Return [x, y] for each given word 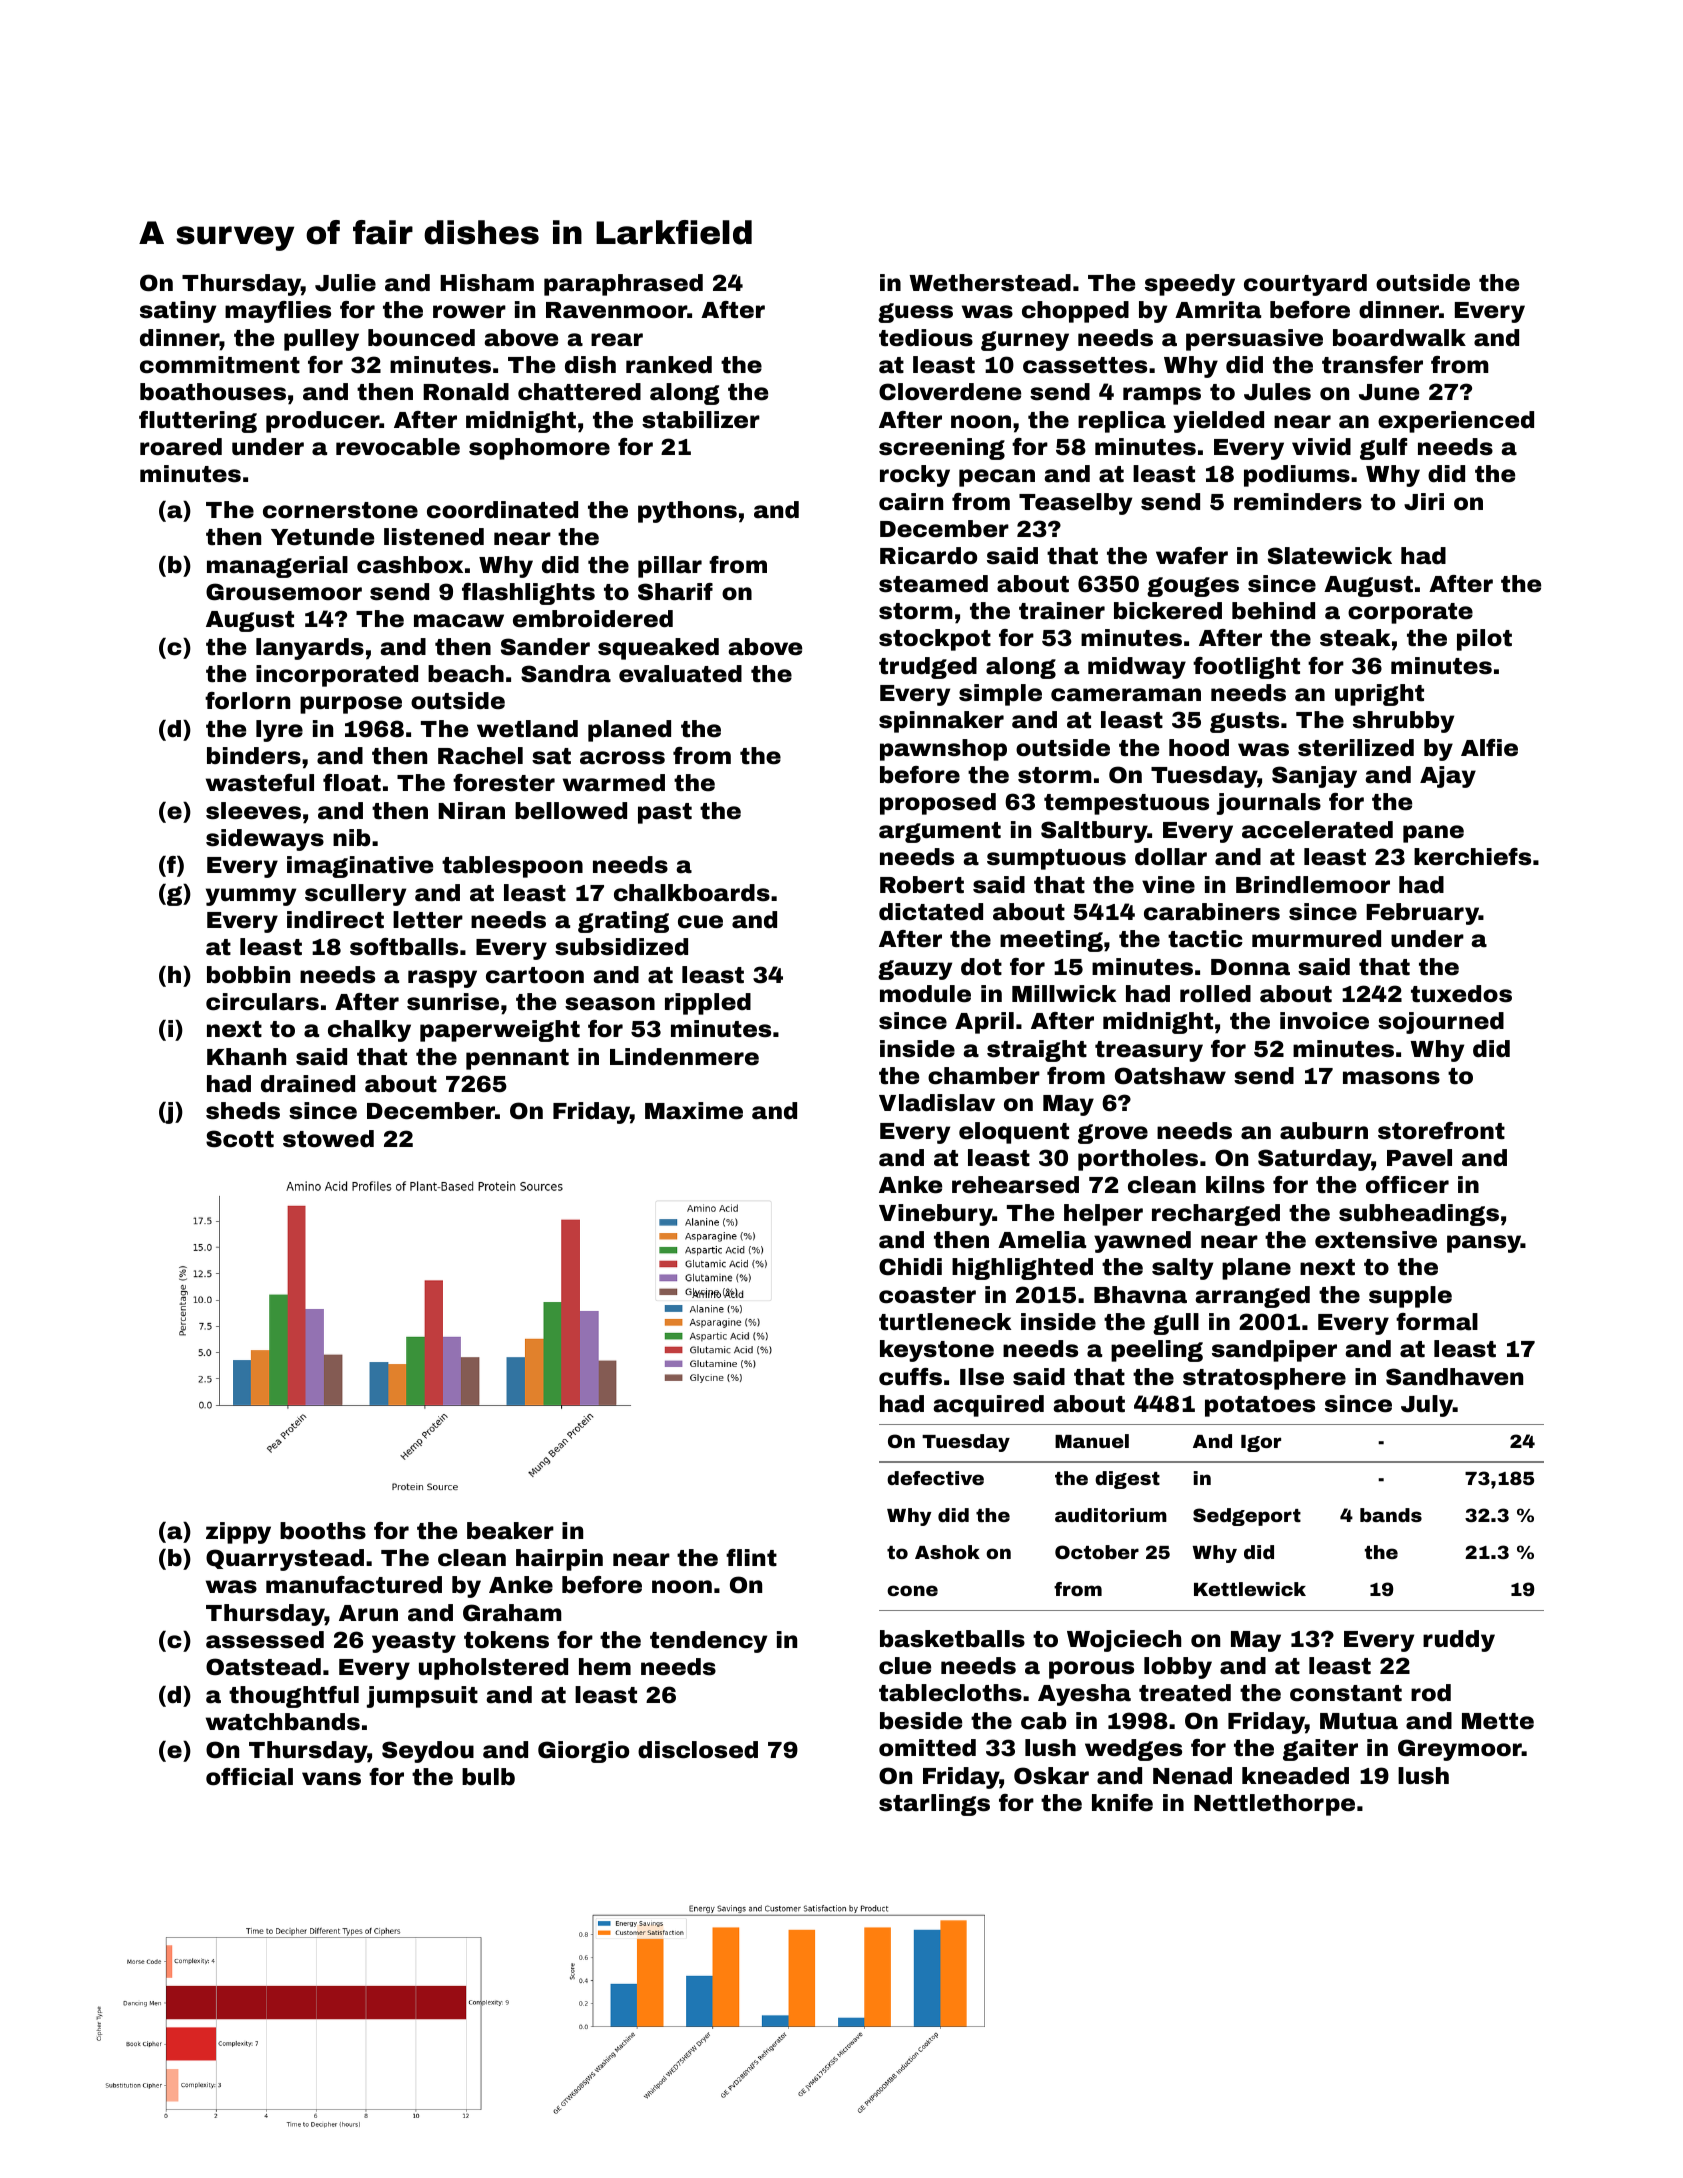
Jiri [1424, 502]
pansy [1484, 1244]
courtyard [1305, 285]
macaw [459, 621]
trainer [1062, 611]
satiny [178, 312]
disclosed [698, 1750]
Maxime [694, 1111]
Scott [240, 1139]
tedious [926, 338]
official [249, 1777]
